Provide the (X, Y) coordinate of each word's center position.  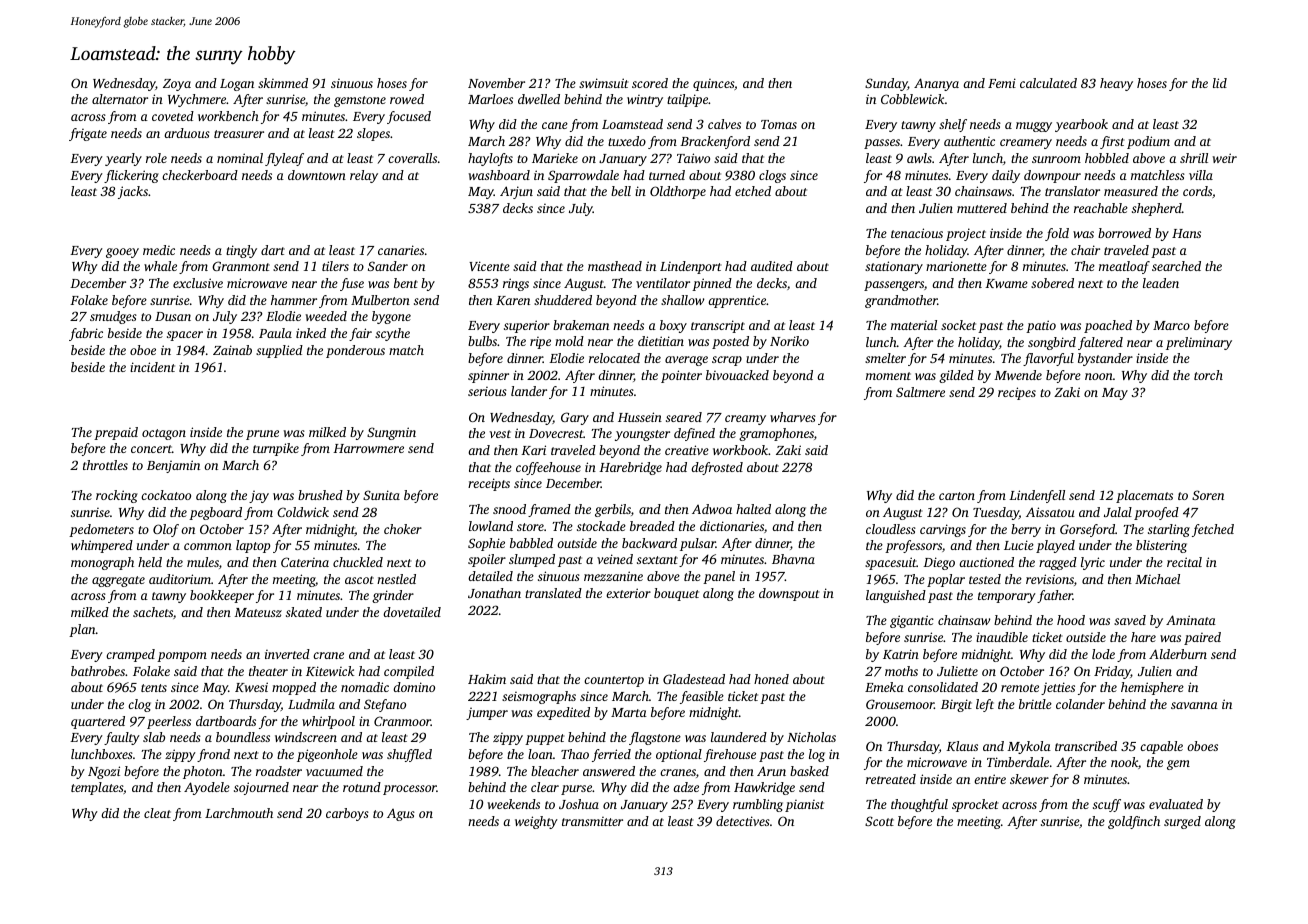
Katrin (901, 654)
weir (1224, 158)
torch (1208, 375)
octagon (164, 434)
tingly (241, 251)
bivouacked (737, 375)
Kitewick (330, 671)
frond (213, 755)
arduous (187, 133)
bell (621, 191)
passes (882, 144)
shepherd (1157, 209)
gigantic (912, 621)
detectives (743, 821)
